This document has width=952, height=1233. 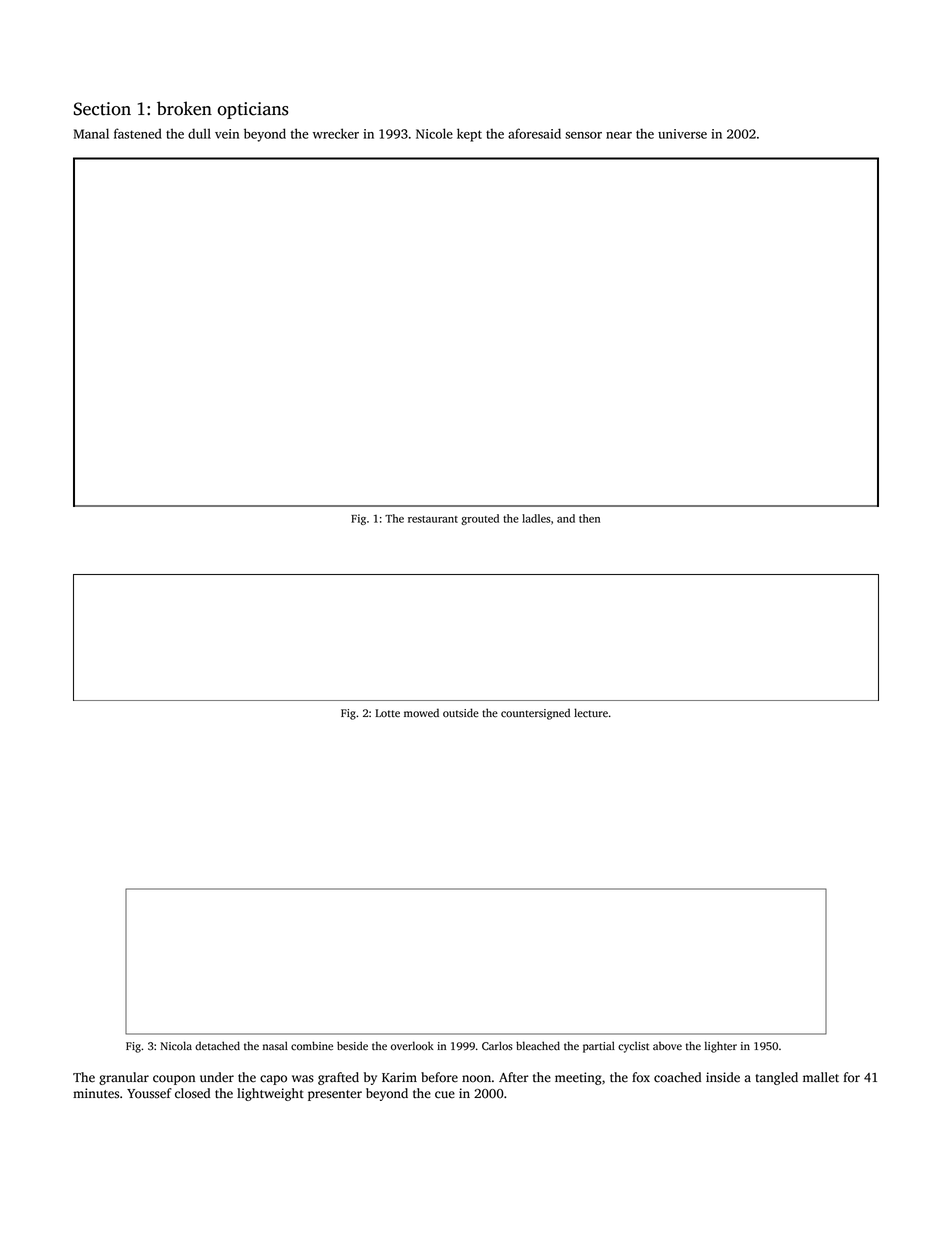 I want to click on Lotte, so click(x=387, y=713).
